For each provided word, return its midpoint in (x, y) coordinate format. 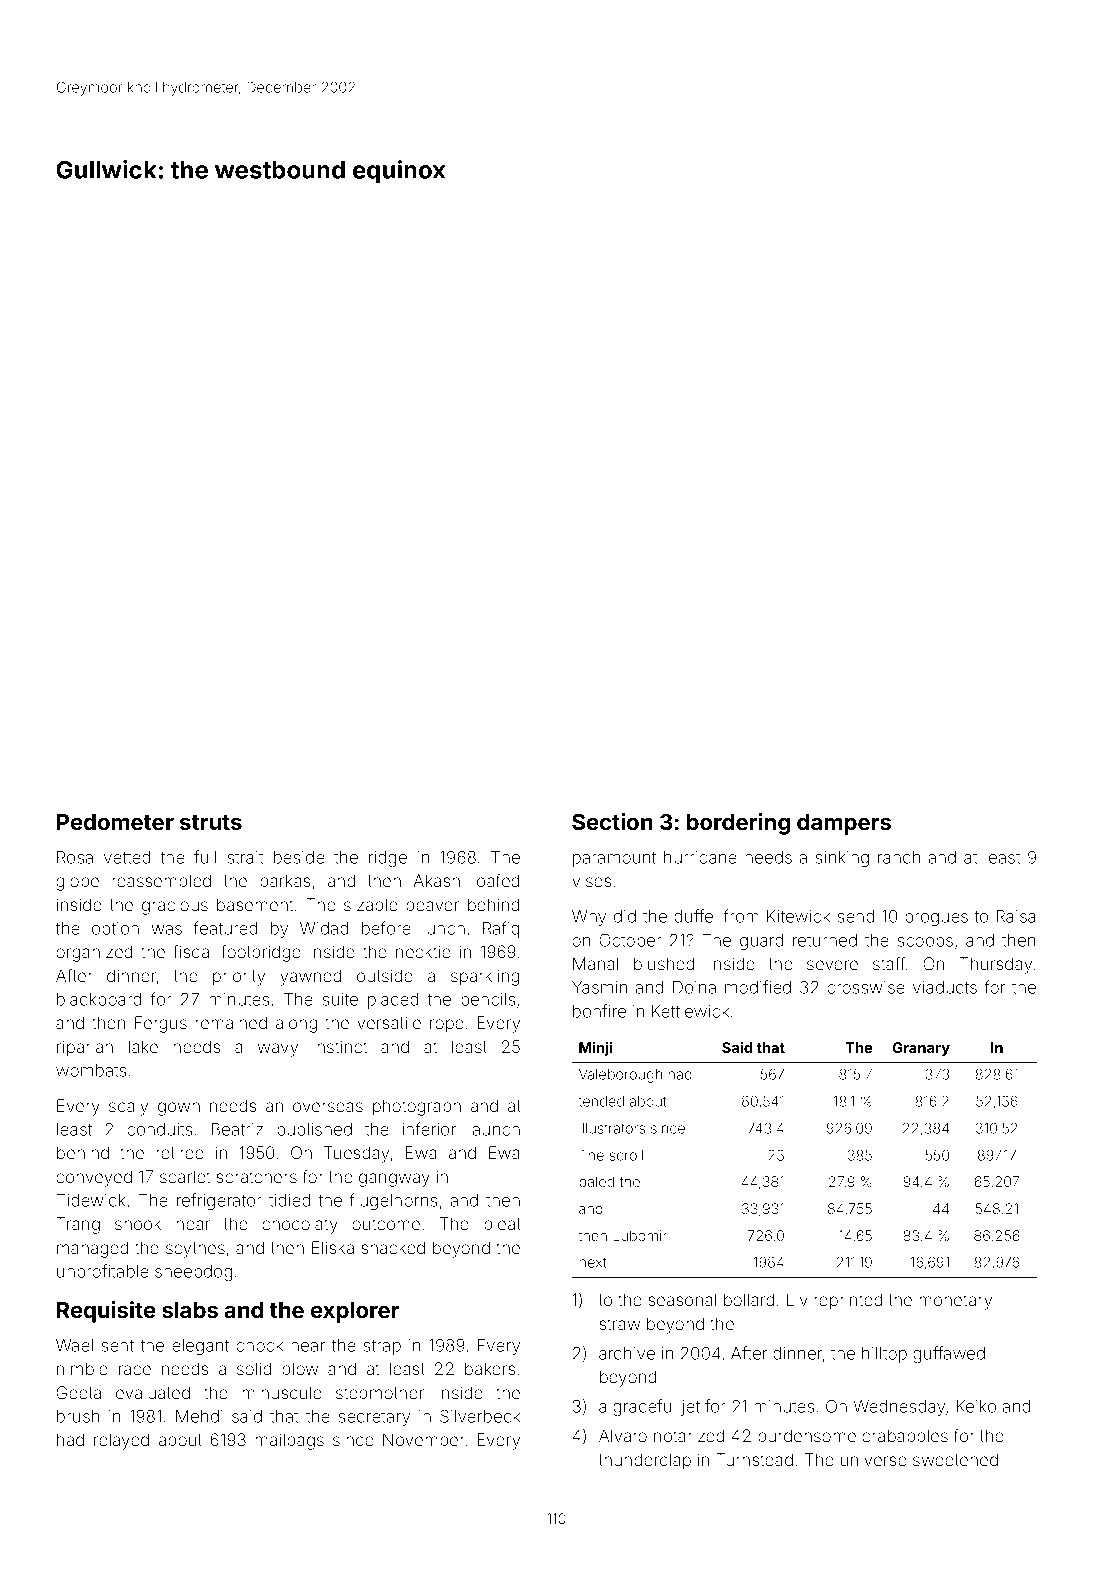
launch (494, 1129)
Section (612, 821)
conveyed (94, 1178)
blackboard (99, 999)
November (424, 1439)
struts (211, 822)
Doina (694, 987)
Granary (921, 1049)
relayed (121, 1441)
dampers (844, 824)
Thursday (995, 965)
